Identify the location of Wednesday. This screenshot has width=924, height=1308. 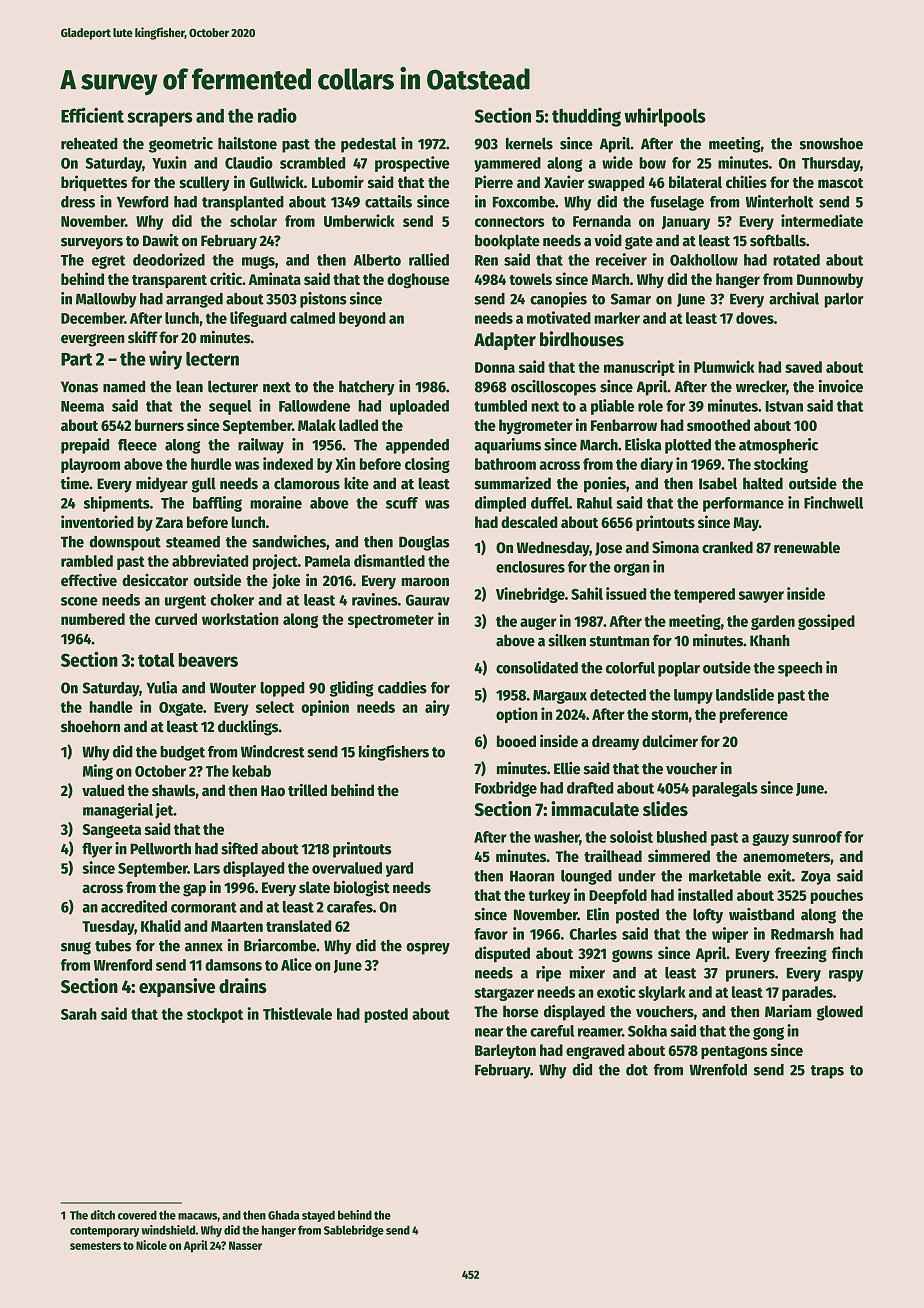
(553, 549).
